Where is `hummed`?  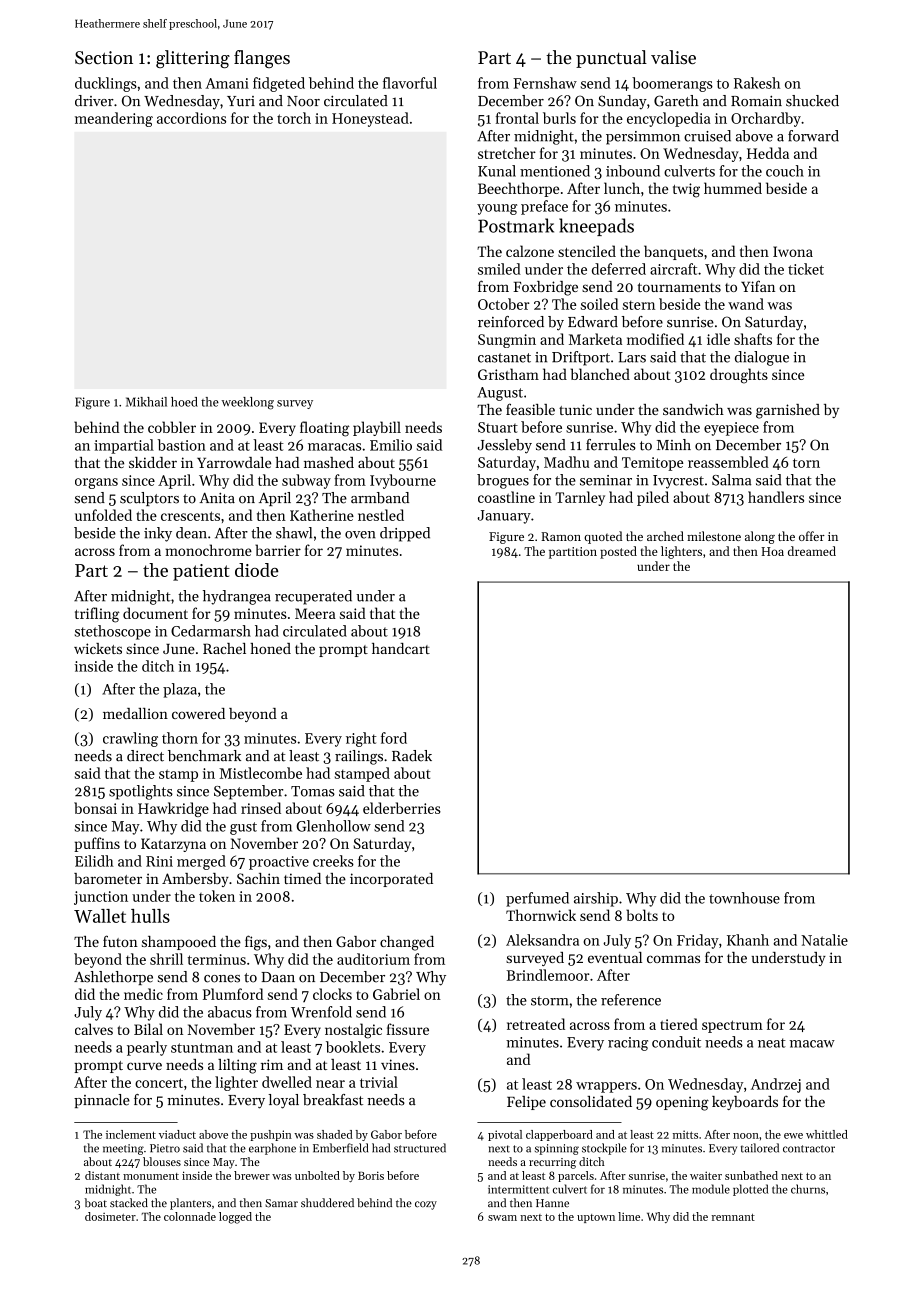
hummed is located at coordinates (733, 188).
